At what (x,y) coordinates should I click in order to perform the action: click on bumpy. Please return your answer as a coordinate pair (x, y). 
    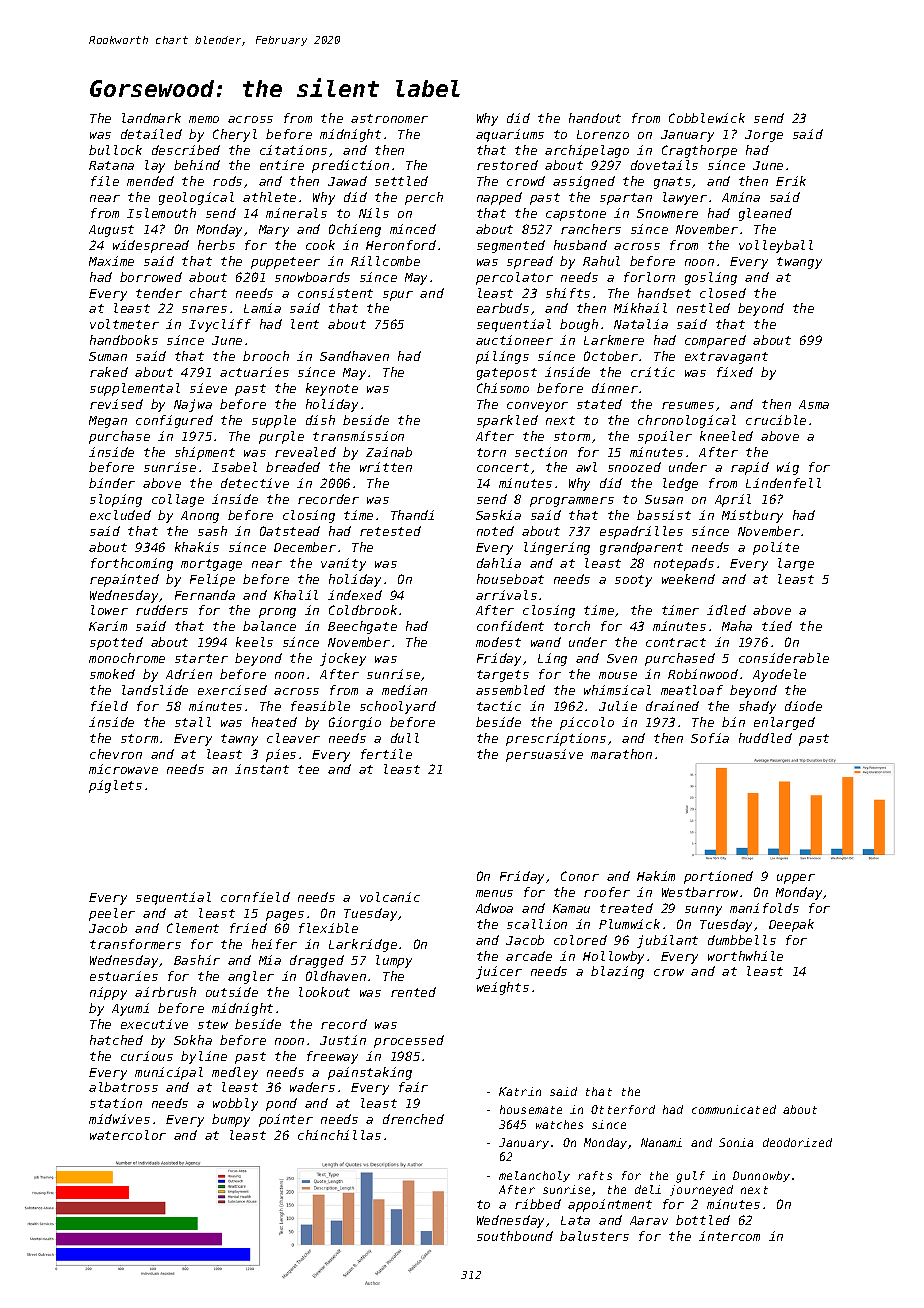
    Looking at the image, I should click on (231, 1120).
